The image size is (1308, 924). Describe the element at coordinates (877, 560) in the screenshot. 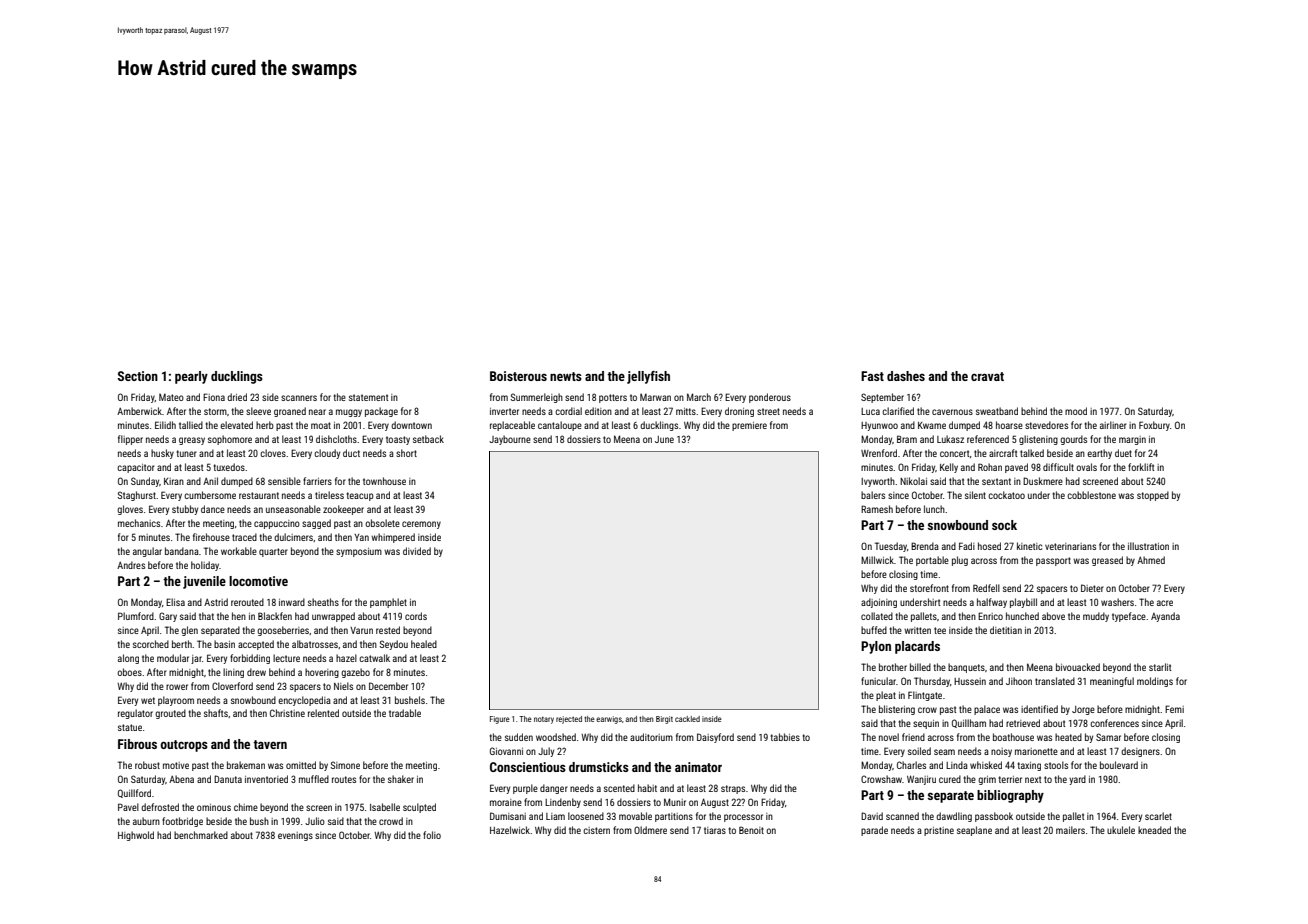

I see `Millwick` at that location.
